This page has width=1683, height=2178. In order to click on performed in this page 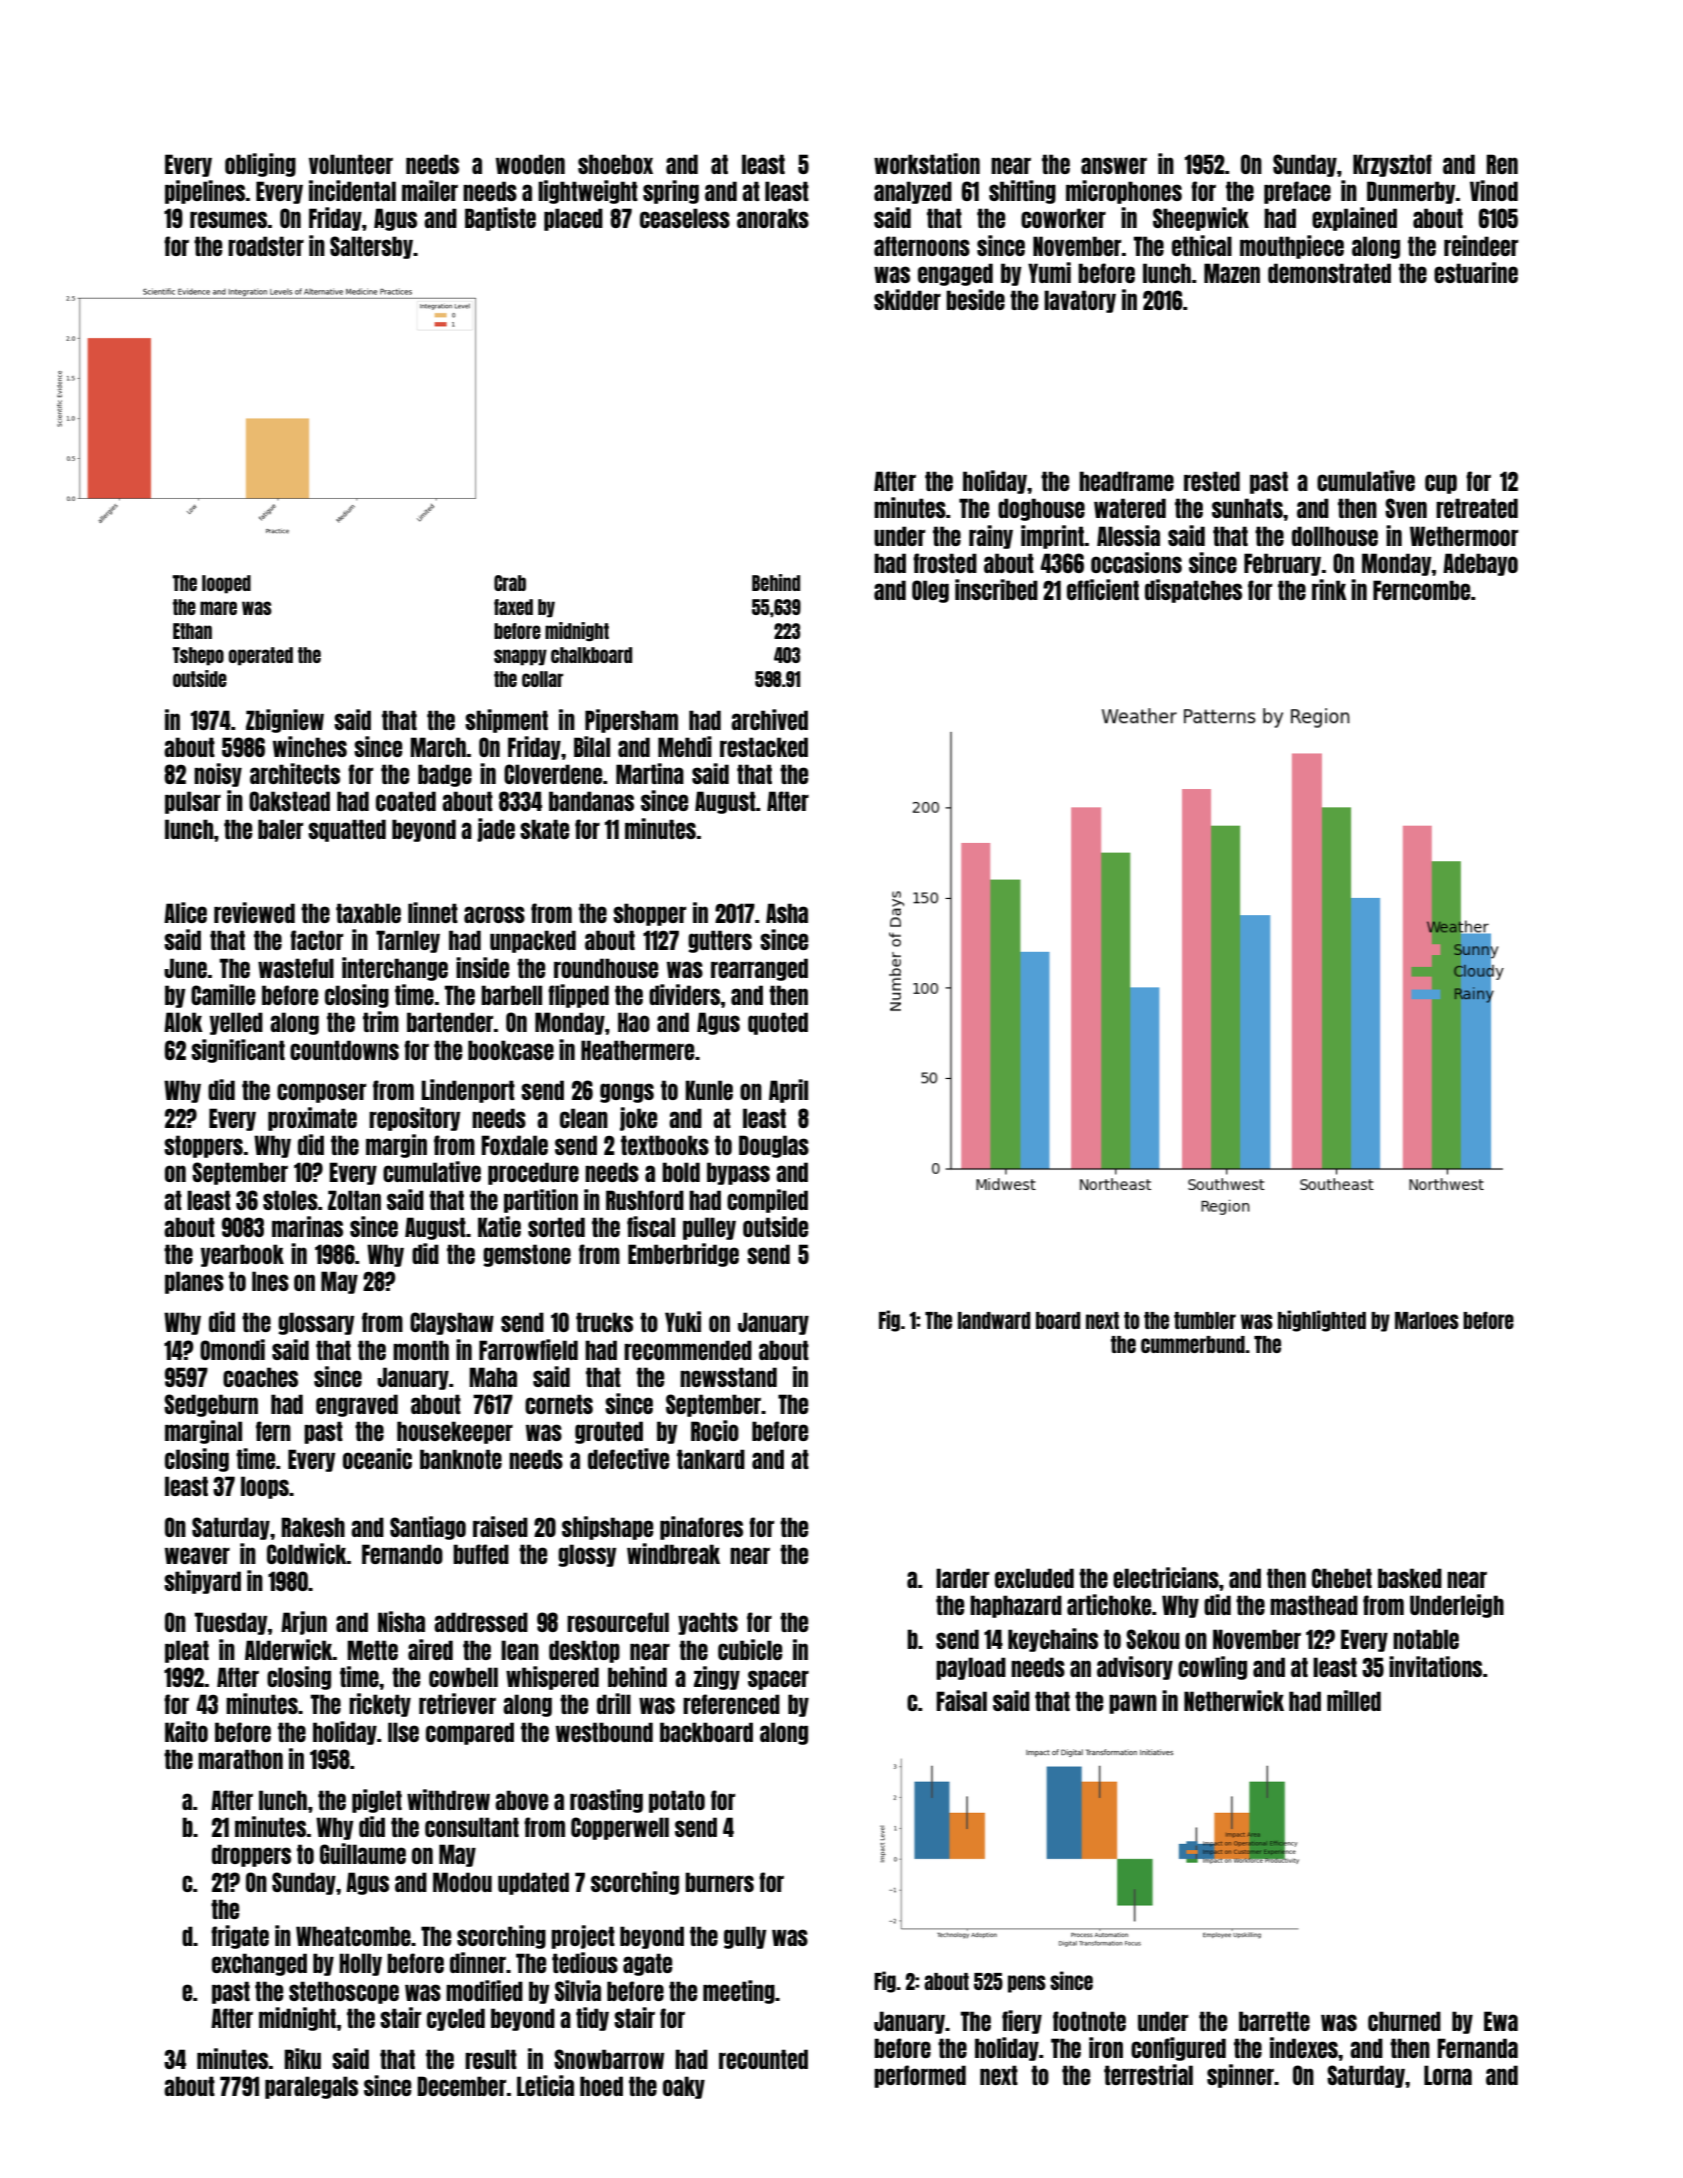, I will do `click(920, 2076)`.
